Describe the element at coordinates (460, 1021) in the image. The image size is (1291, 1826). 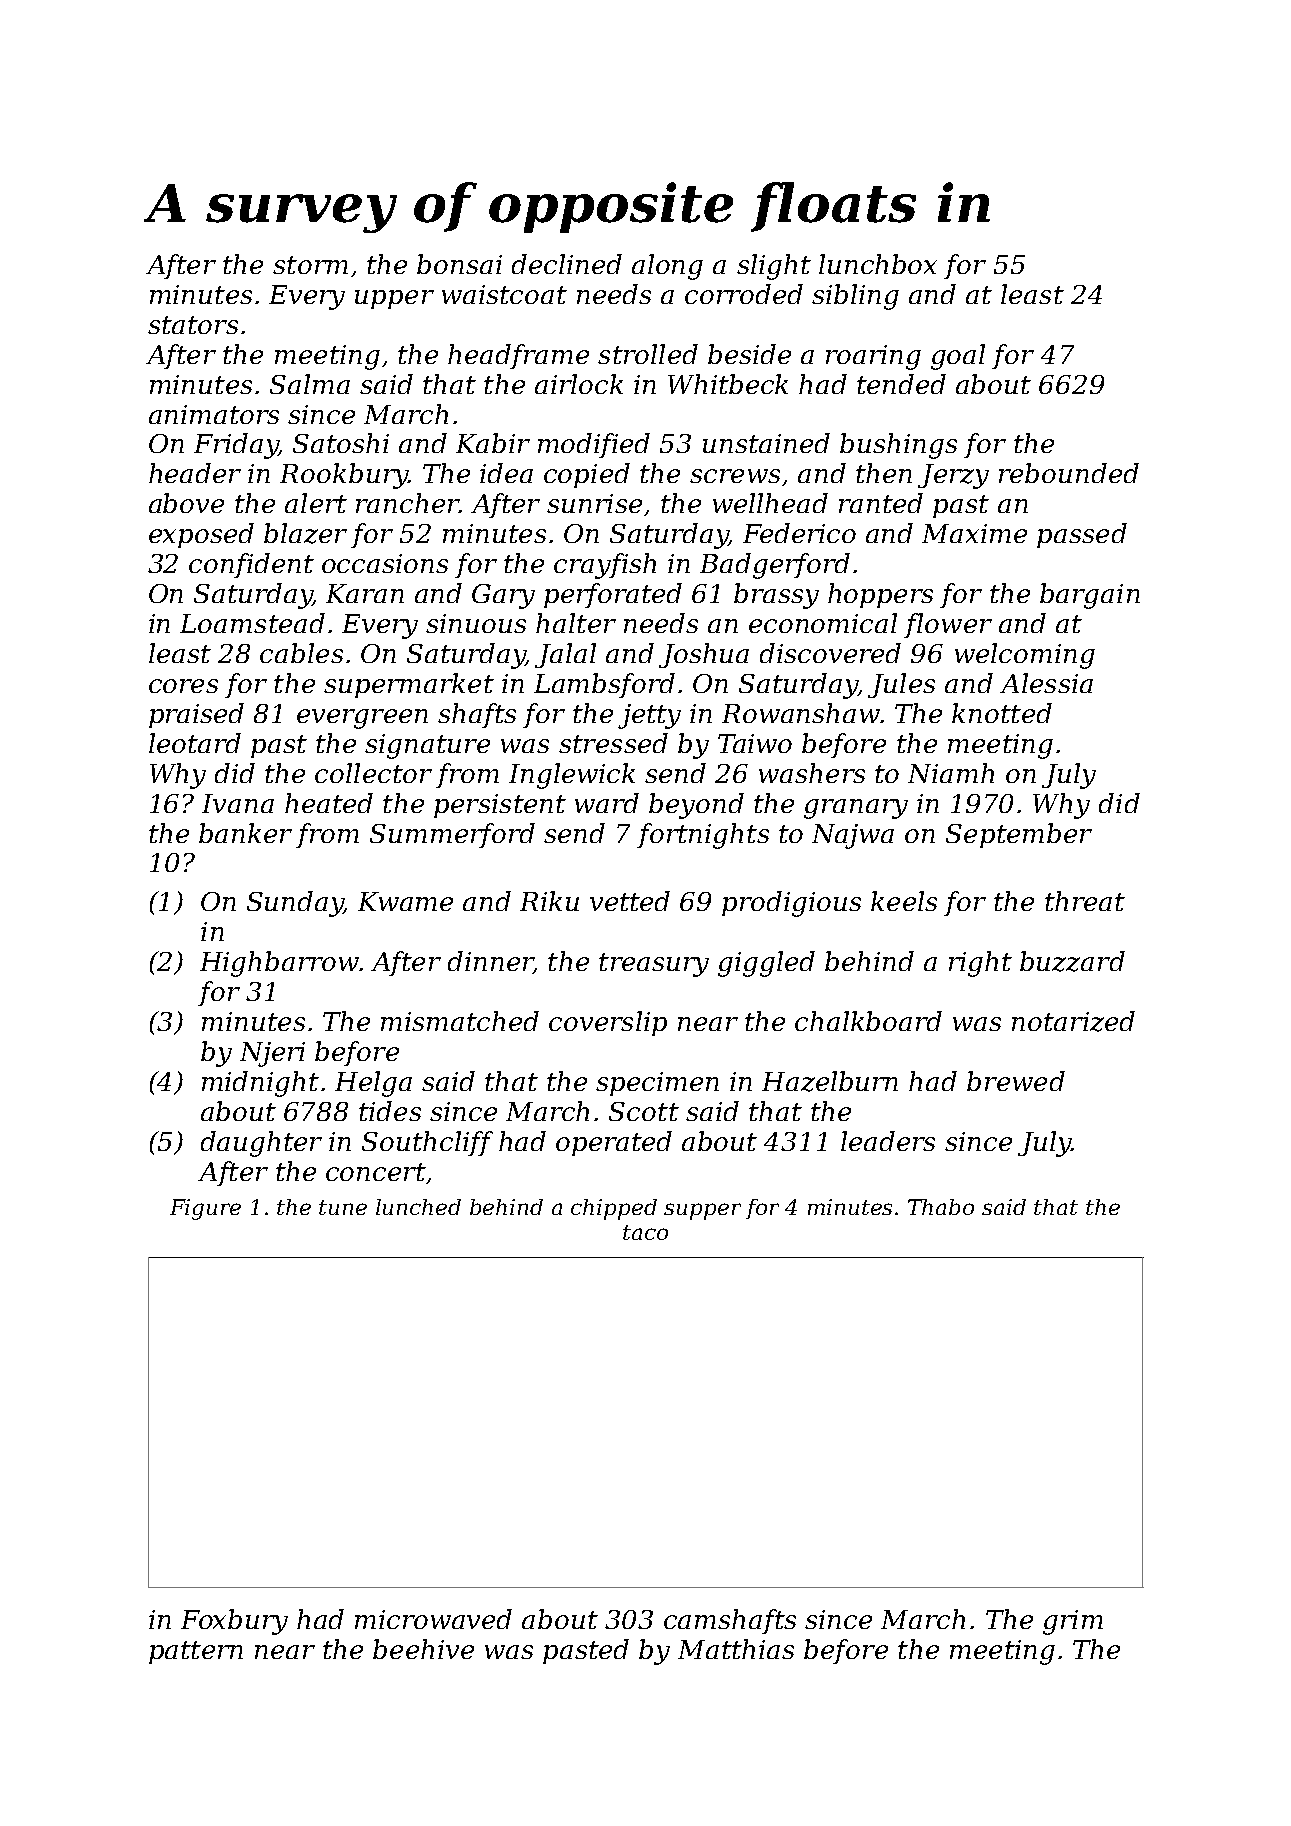
I see `mismatched` at that location.
